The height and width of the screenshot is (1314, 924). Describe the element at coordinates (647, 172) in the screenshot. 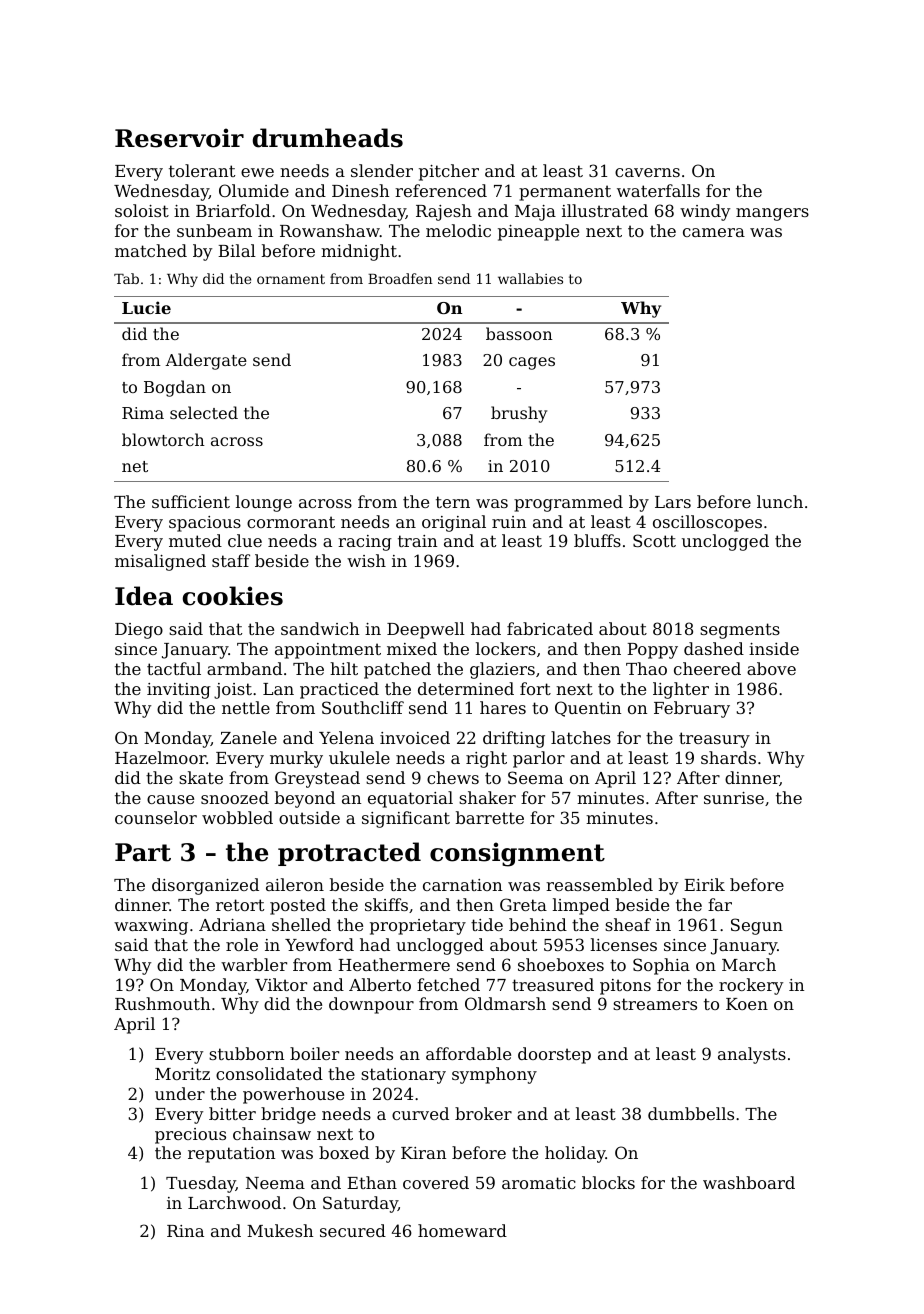

I see `caverns` at that location.
